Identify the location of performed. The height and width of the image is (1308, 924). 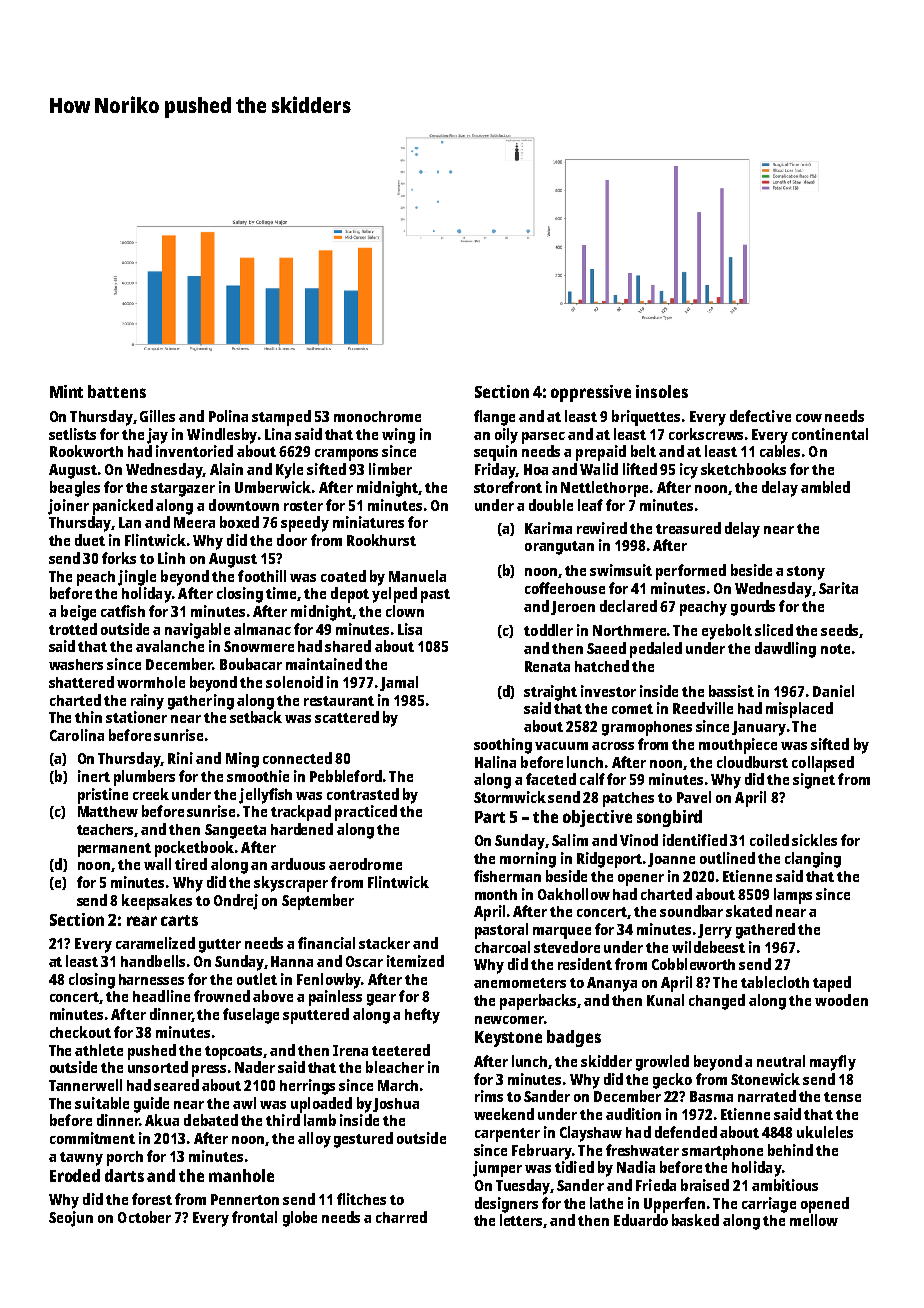
(691, 572).
